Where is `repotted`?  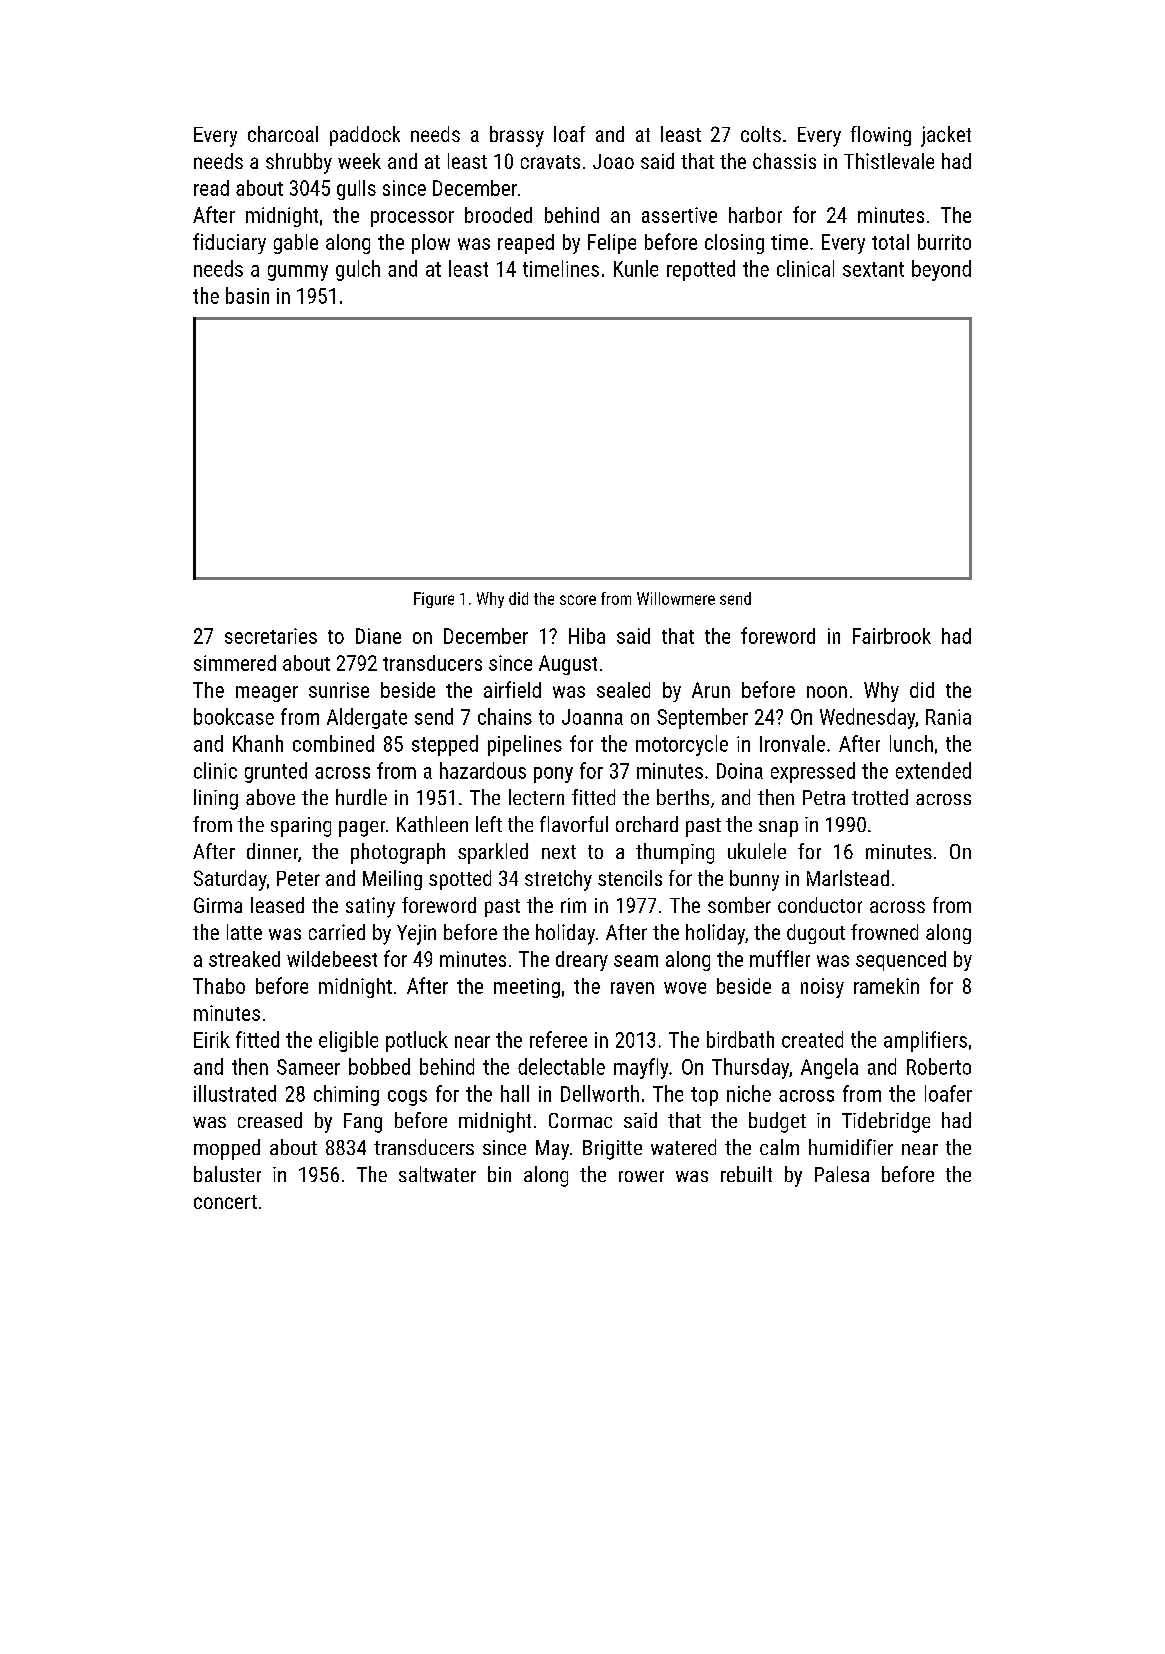
repotted is located at coordinates (701, 270).
